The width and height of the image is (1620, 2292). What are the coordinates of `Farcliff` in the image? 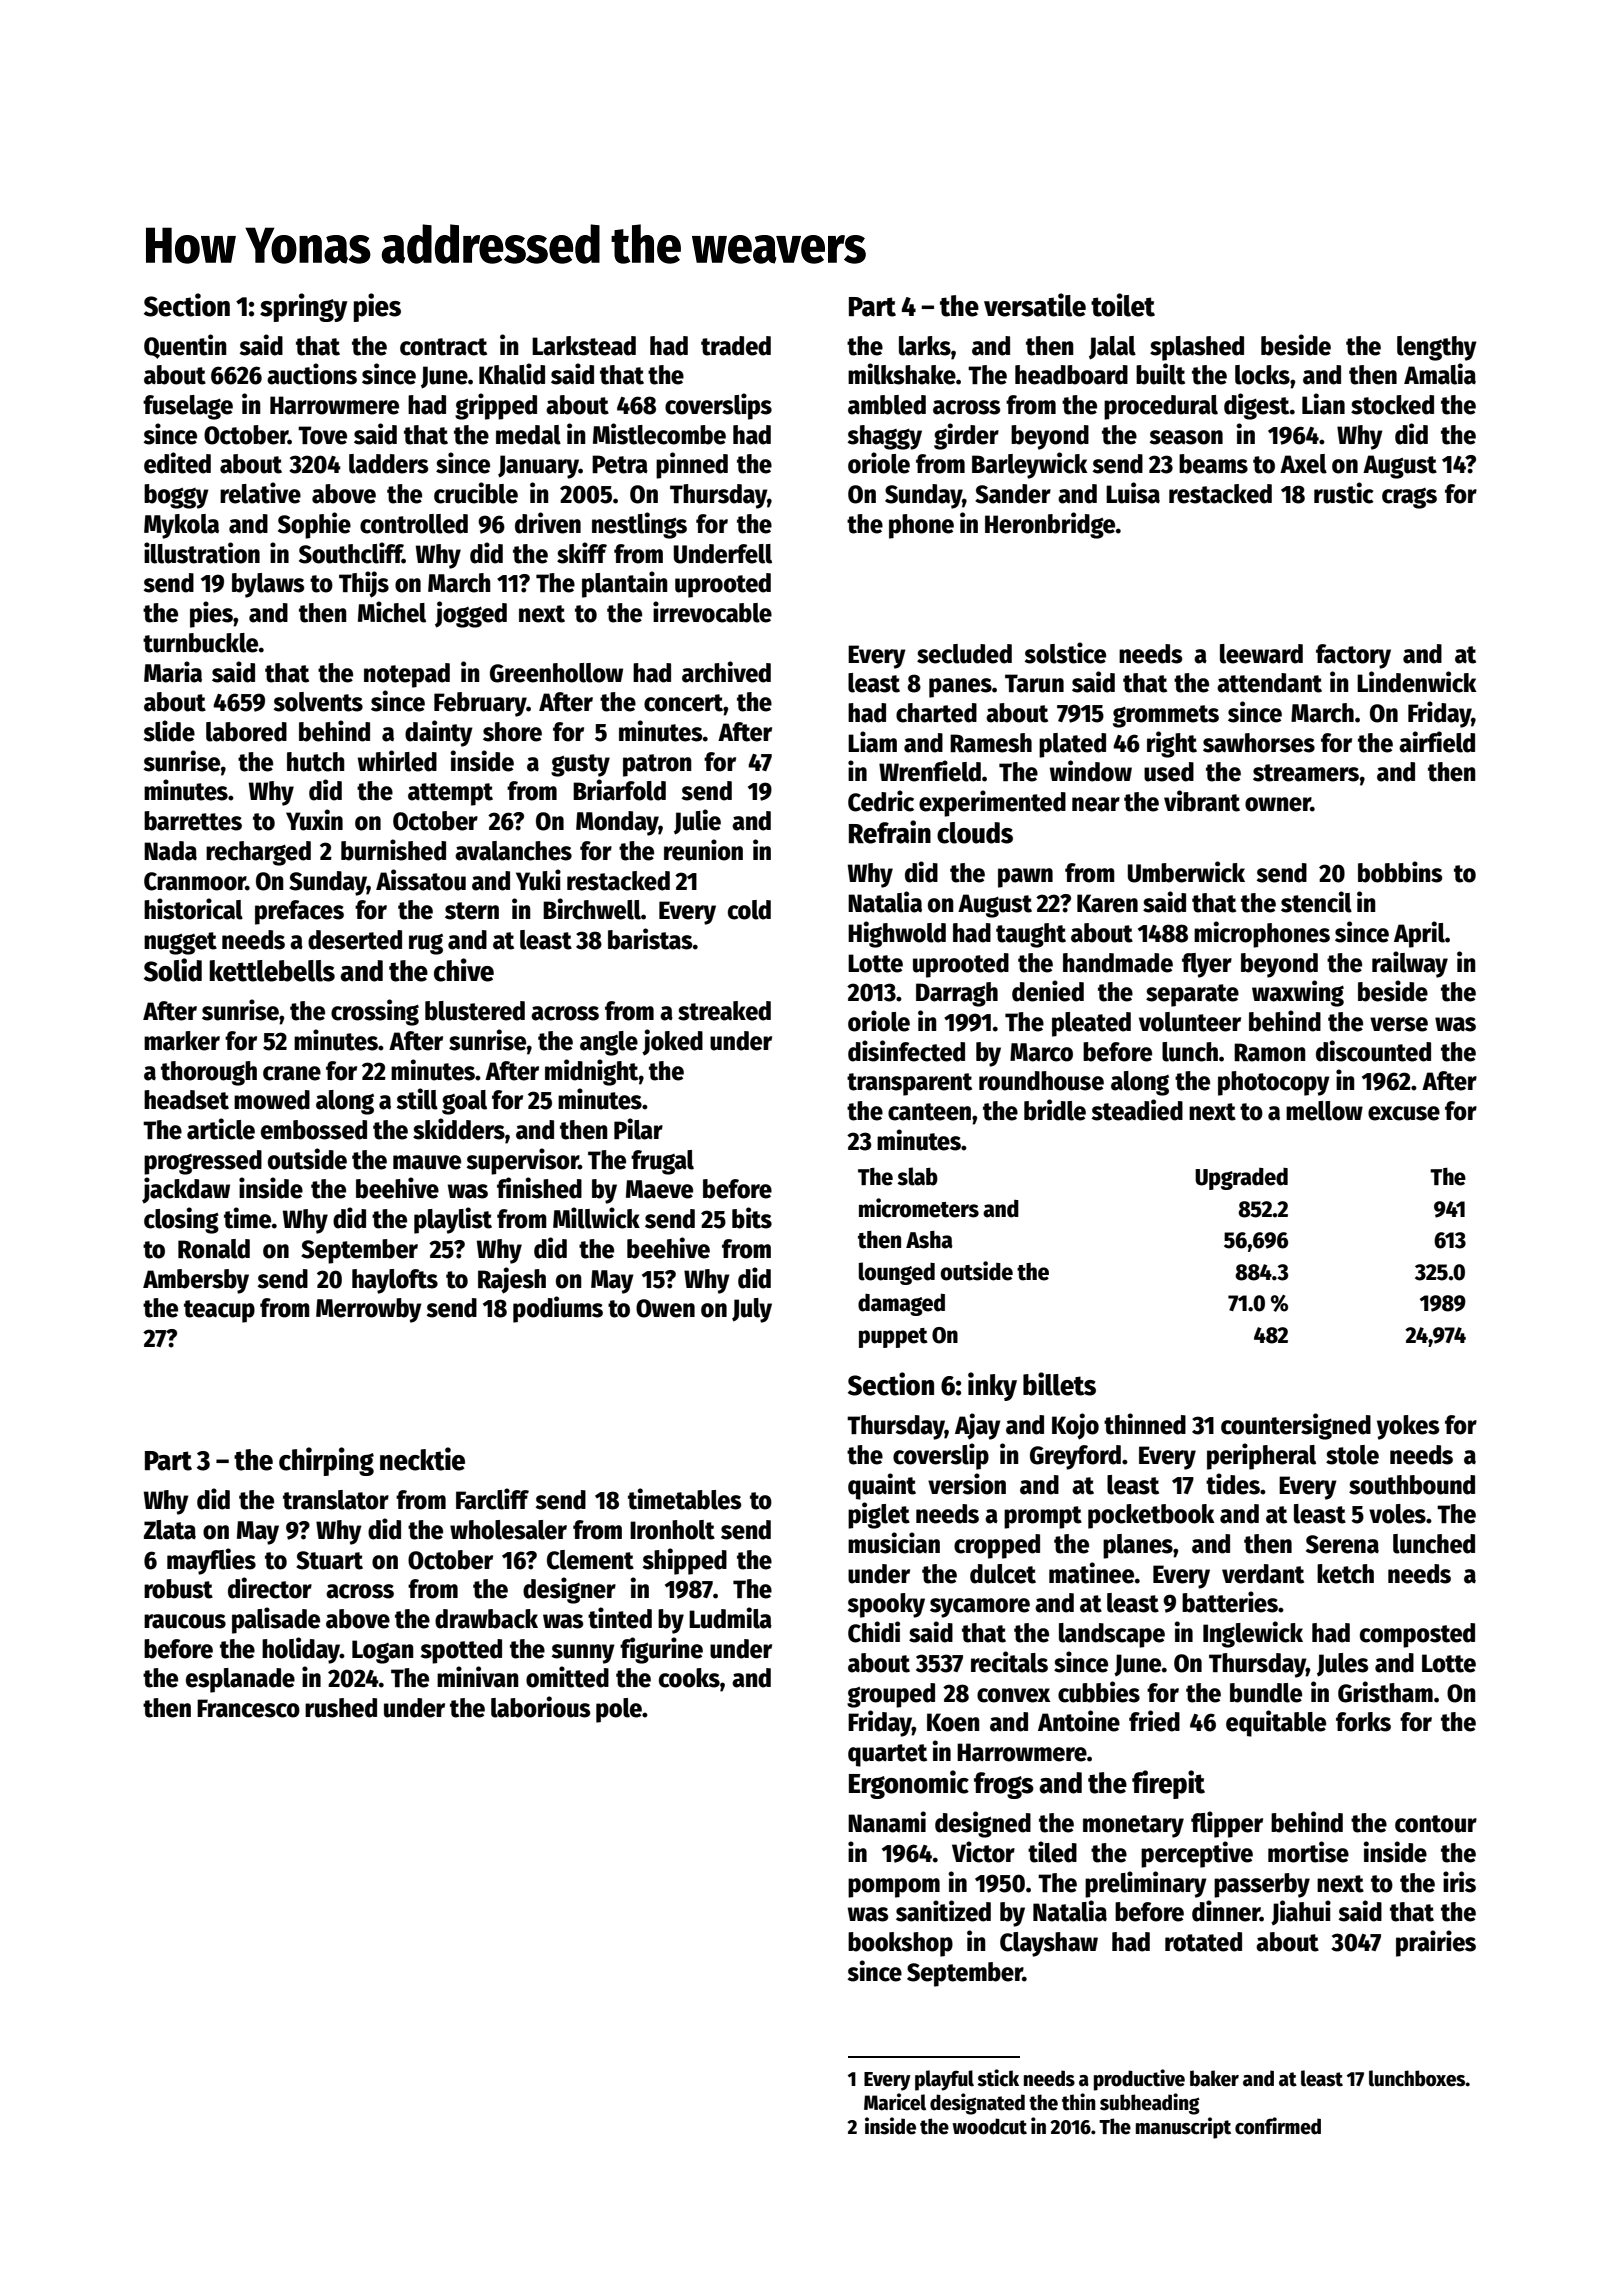 It's located at (492, 1499).
